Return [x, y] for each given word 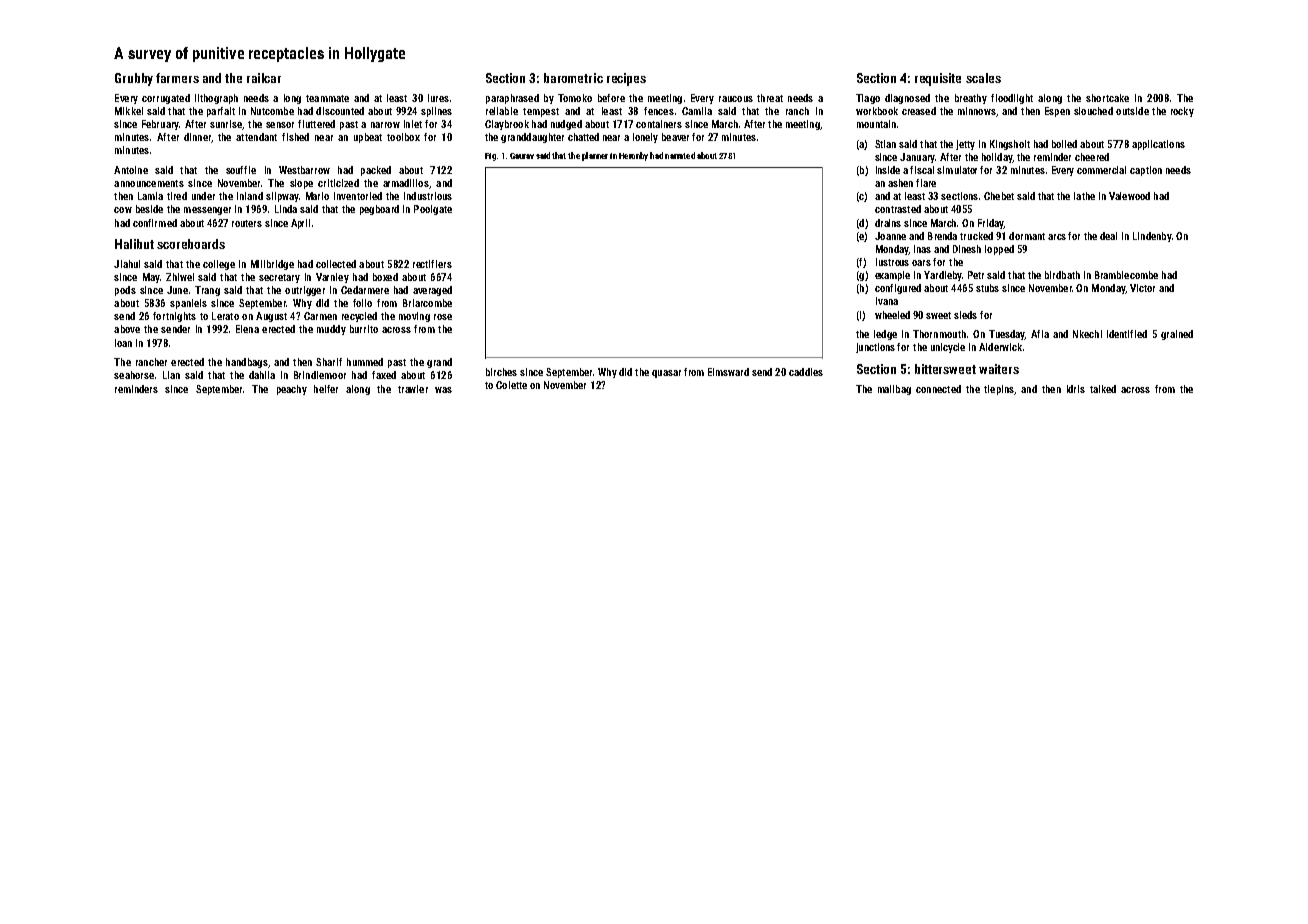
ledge [885, 335]
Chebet [999, 196]
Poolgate [433, 210]
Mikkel [129, 111]
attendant [256, 137]
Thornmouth [939, 334]
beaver [675, 137]
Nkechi [1087, 334]
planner [595, 156]
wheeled [892, 315]
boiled [1064, 144]
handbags [246, 363]
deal [1108, 236]
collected [336, 264]
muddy [331, 330]
